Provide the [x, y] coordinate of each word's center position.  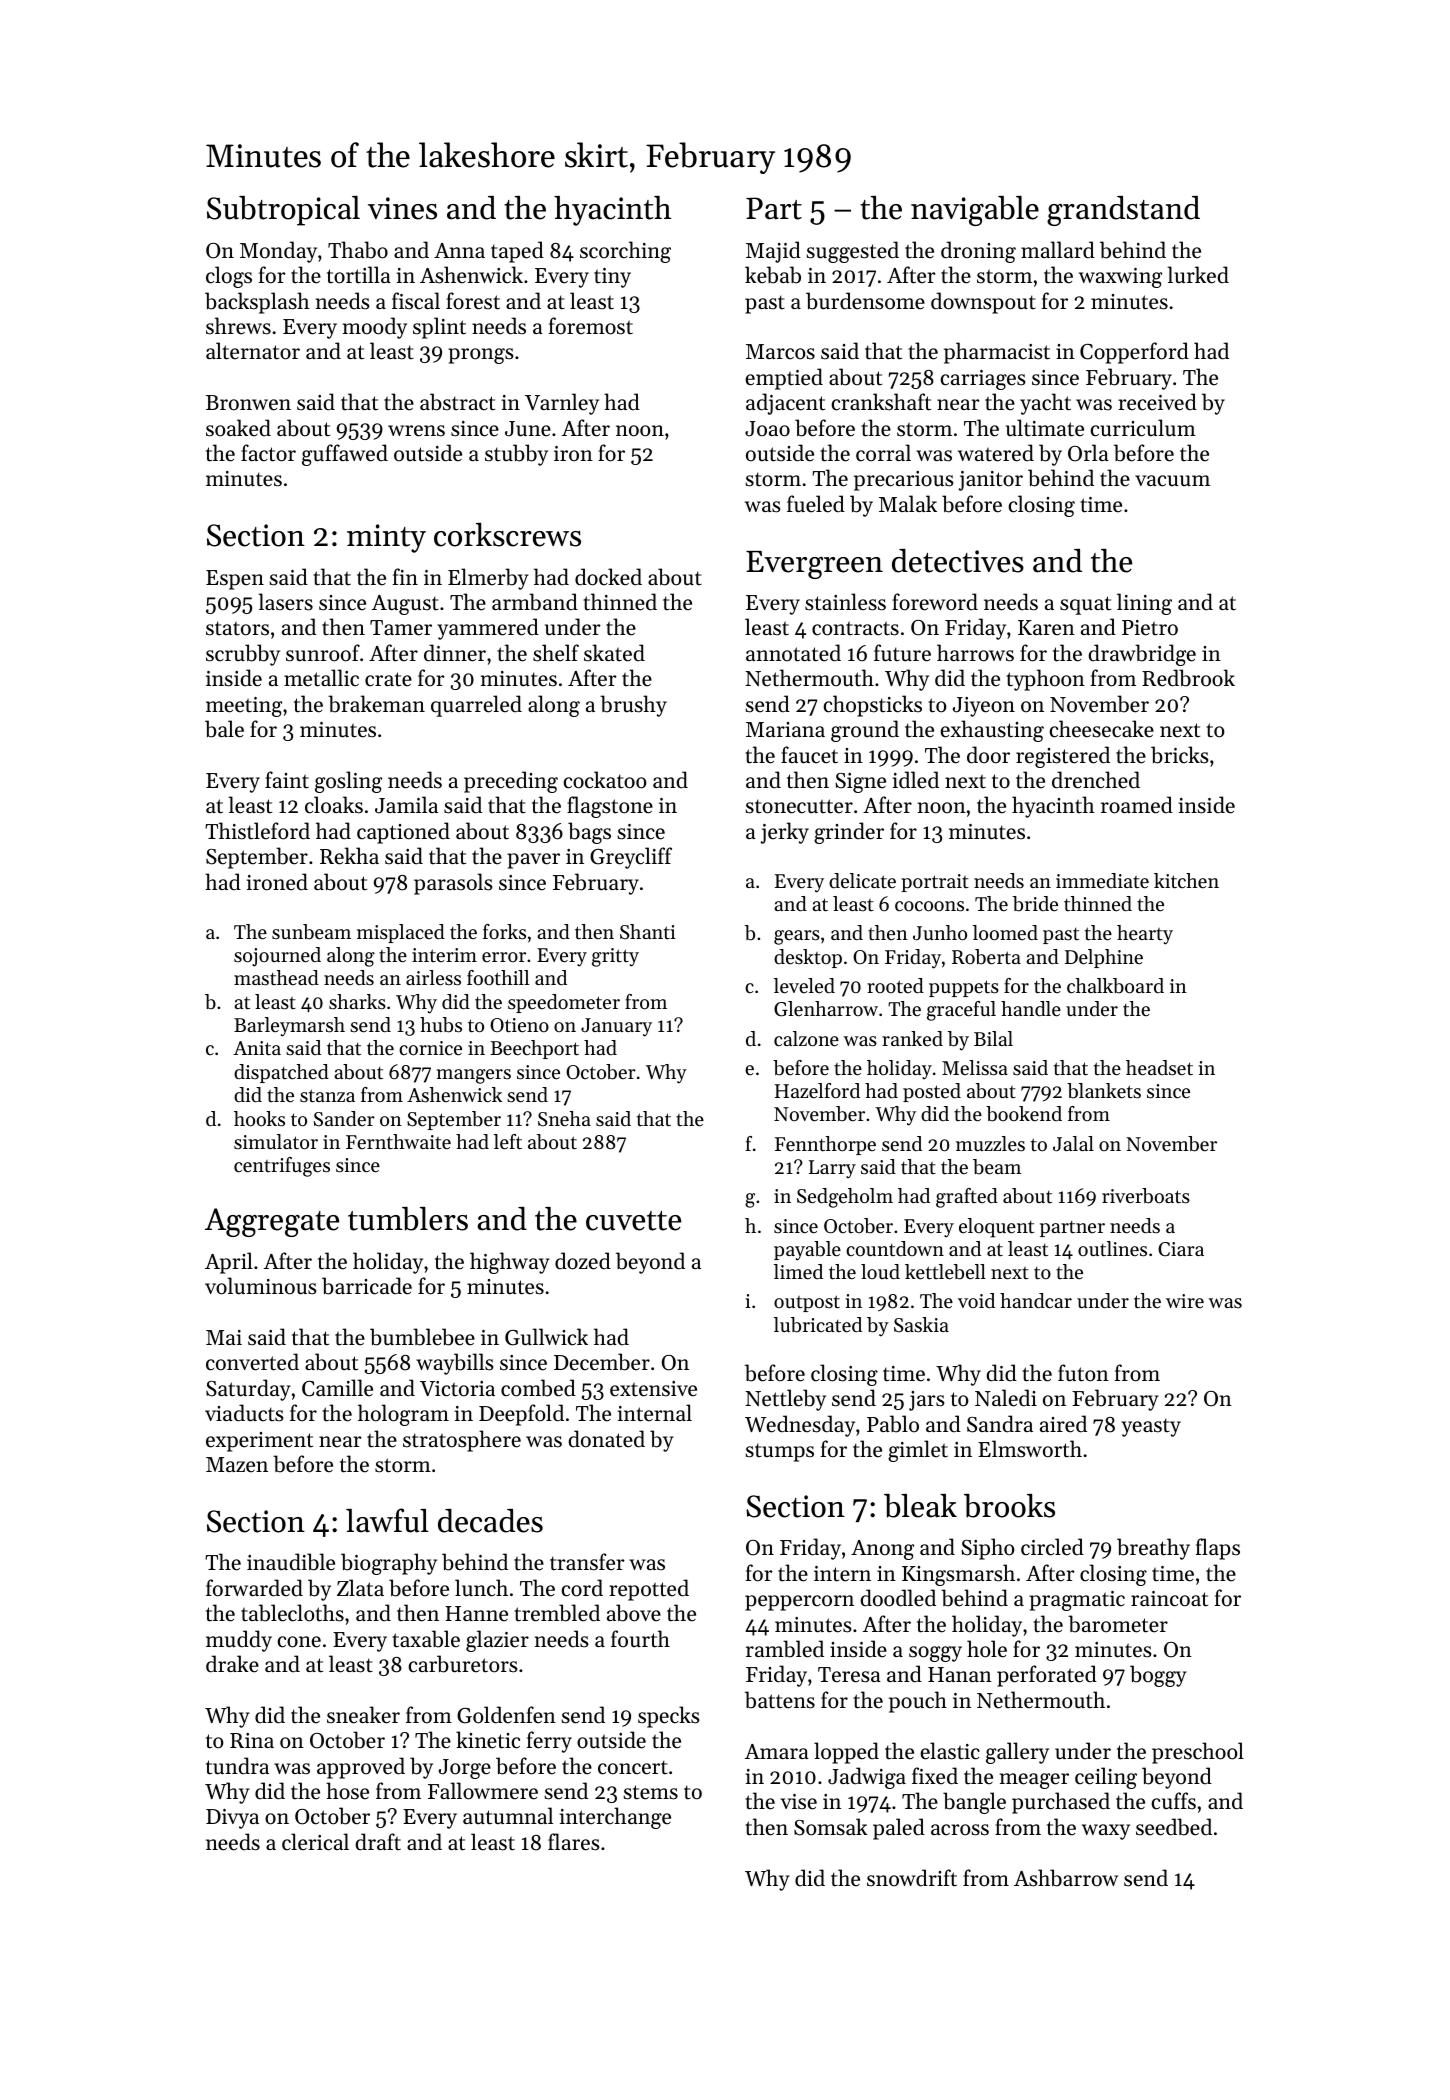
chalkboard [1115, 986]
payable [807, 1251]
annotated [793, 653]
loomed [1005, 933]
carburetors [462, 1664]
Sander [344, 1119]
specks [668, 1717]
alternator [253, 351]
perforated [1047, 1676]
